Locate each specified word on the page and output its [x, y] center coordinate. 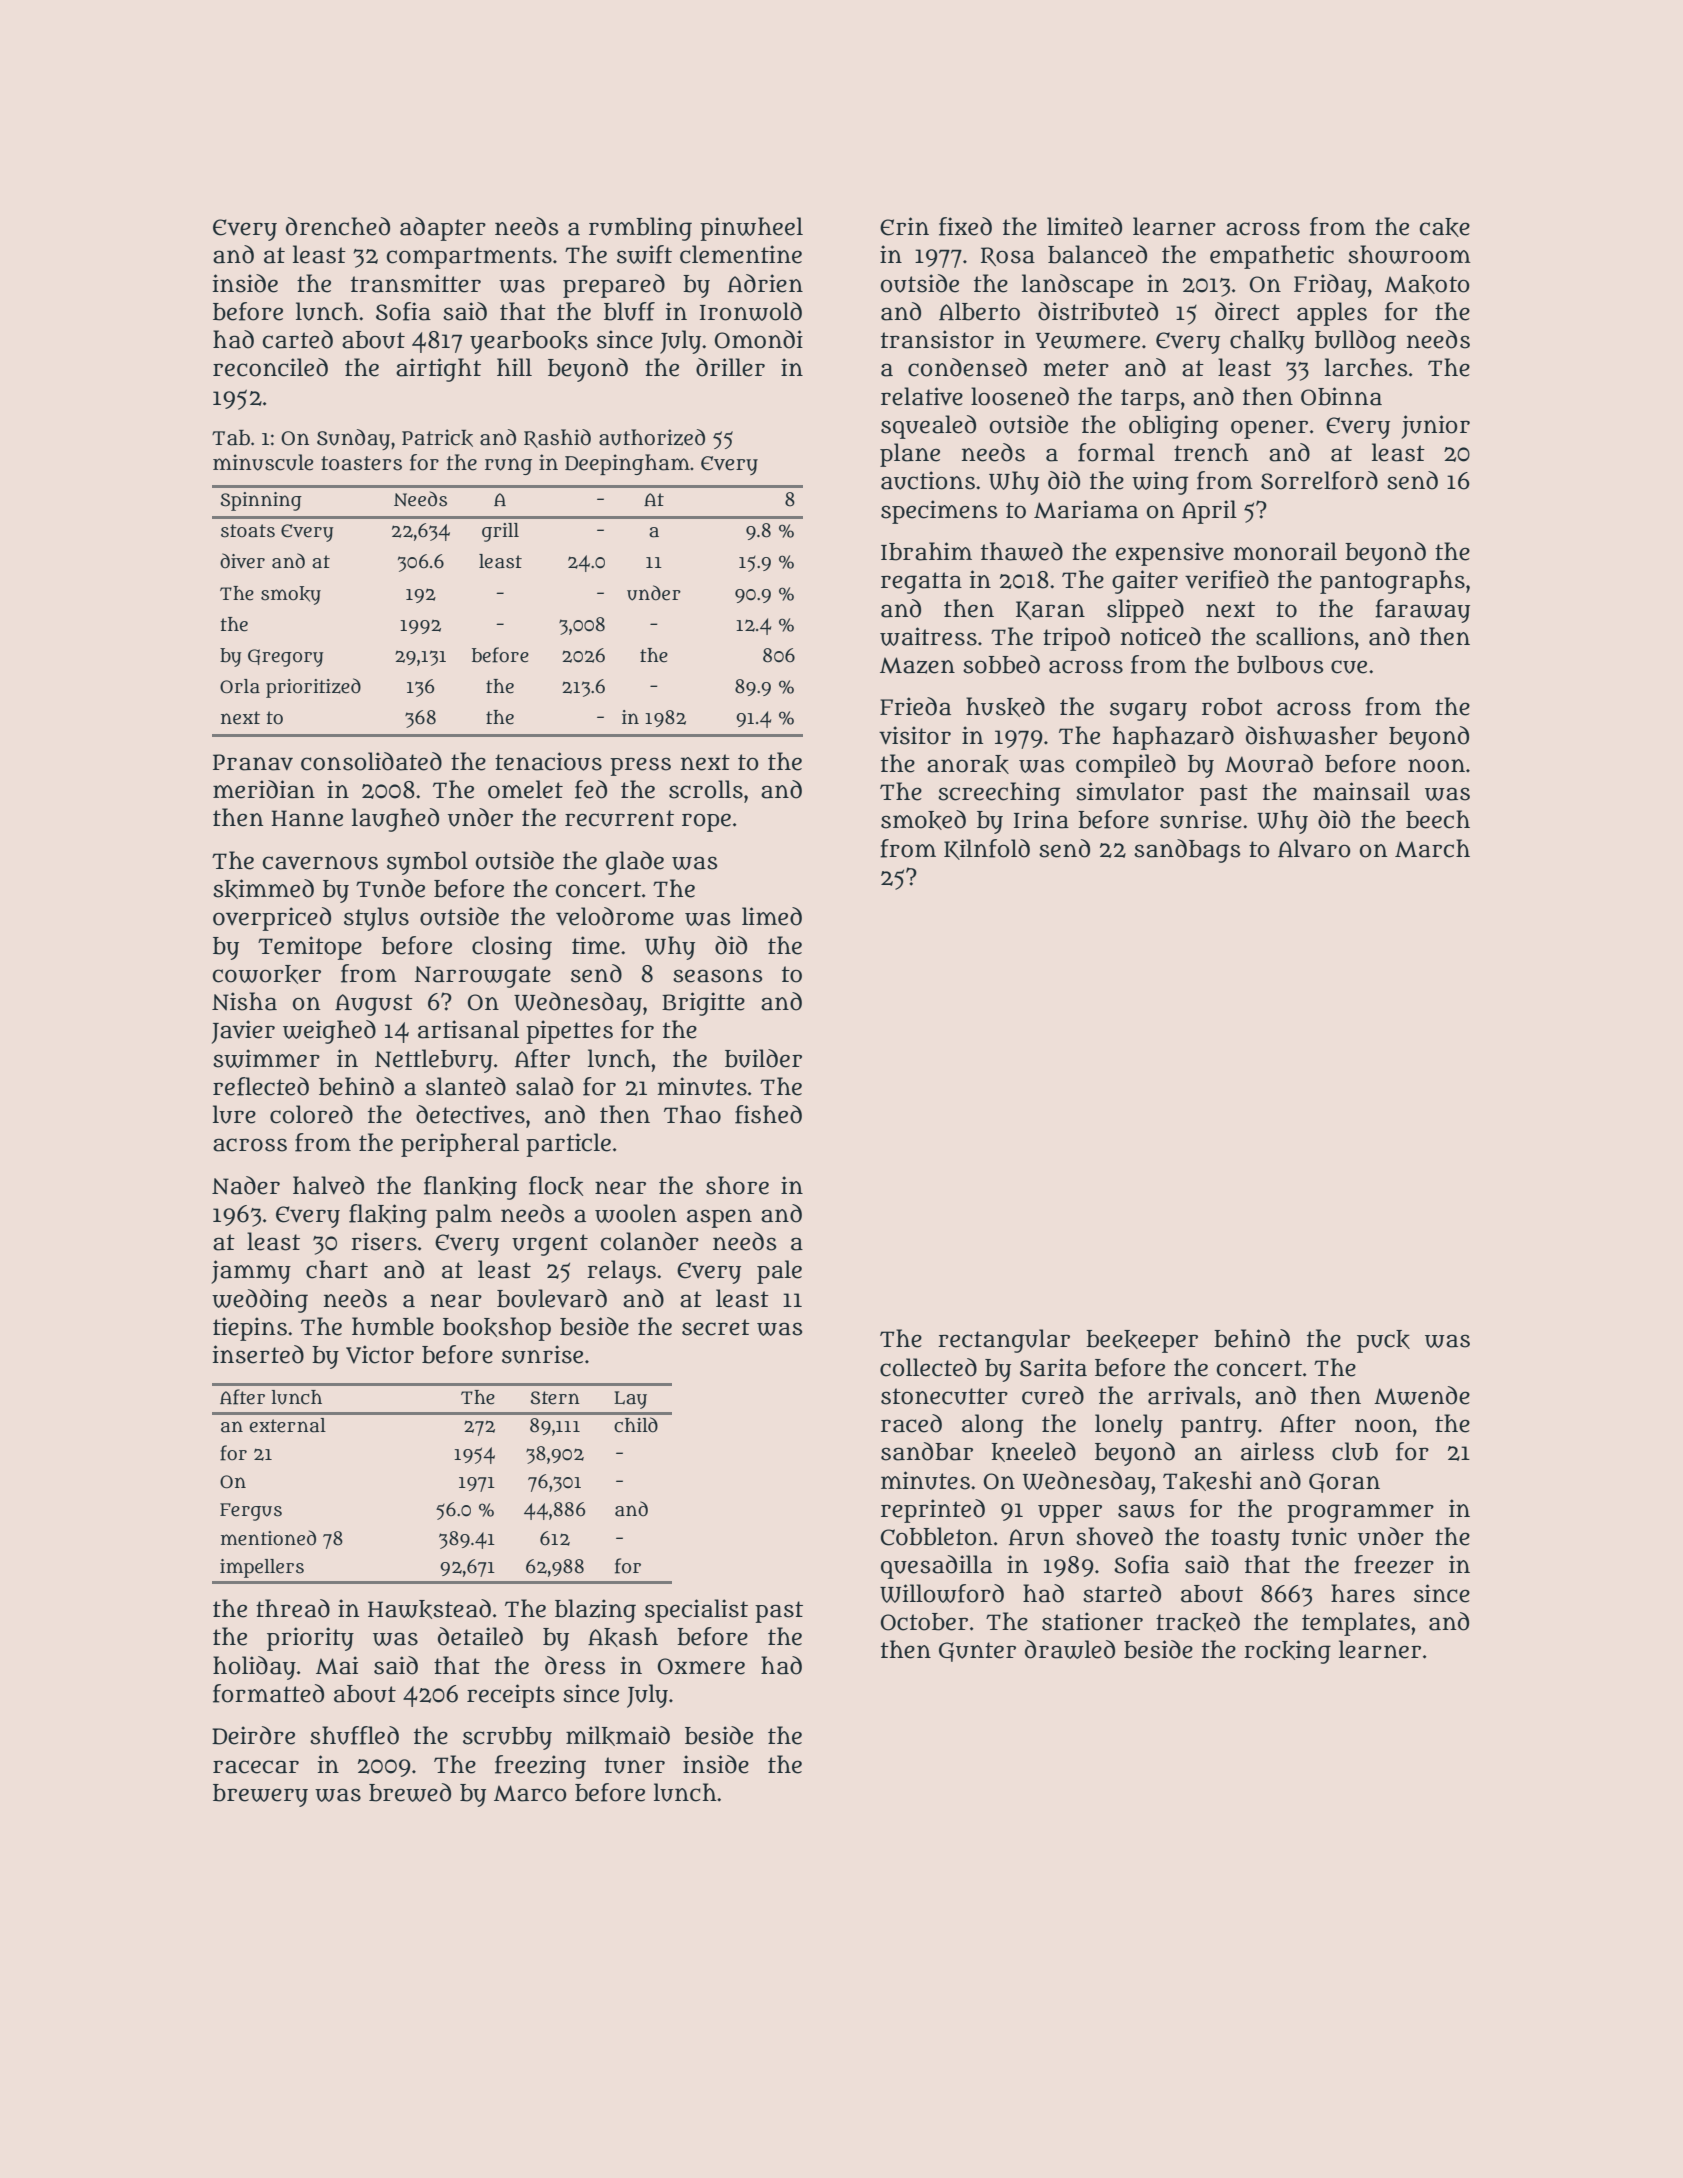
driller [730, 367]
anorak [968, 764]
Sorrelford [1319, 480]
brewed [410, 1792]
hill [514, 367]
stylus [376, 919]
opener [1269, 429]
